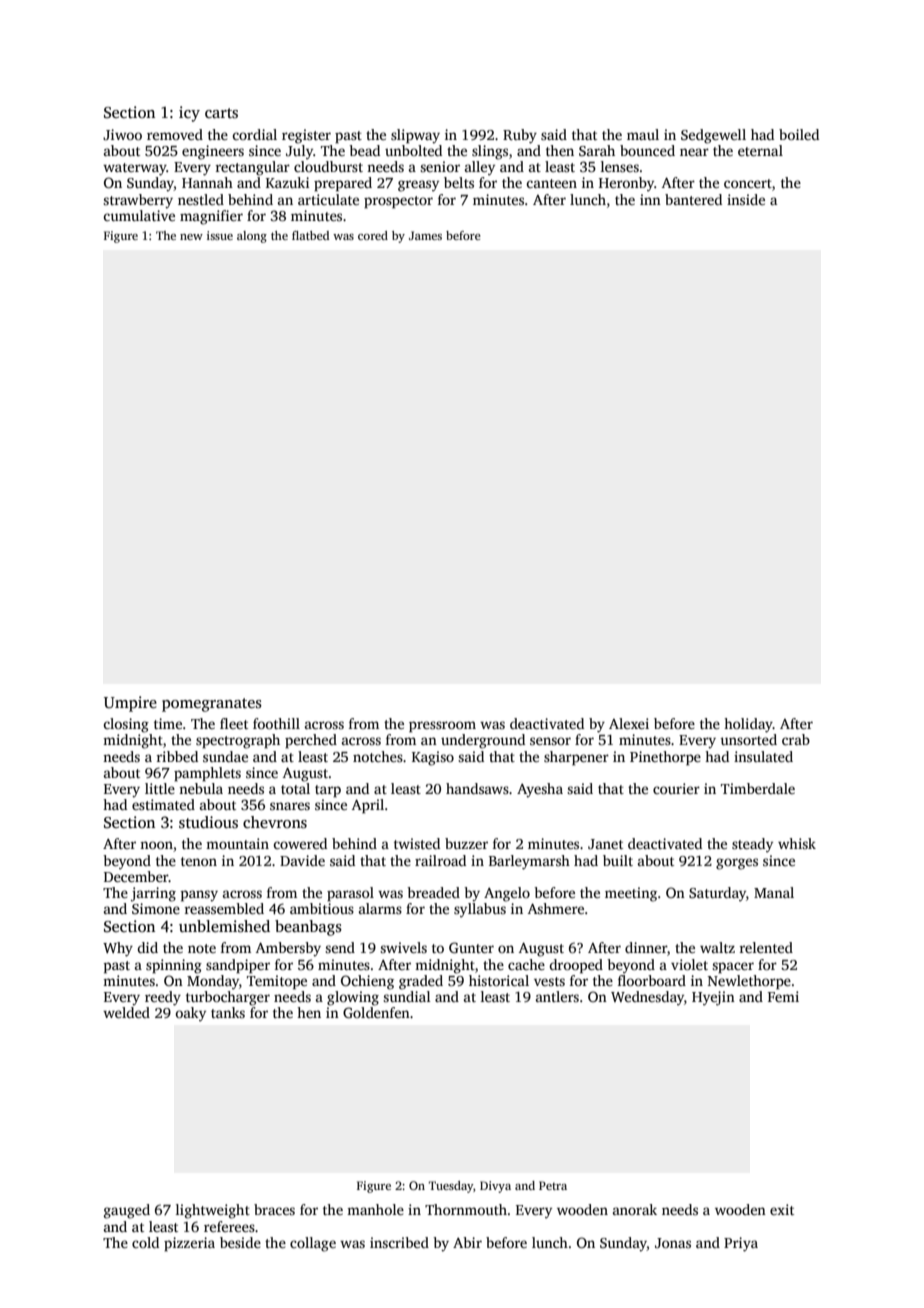 This image has height=1308, width=924. What do you see at coordinates (126, 1012) in the image?
I see `welded` at bounding box center [126, 1012].
